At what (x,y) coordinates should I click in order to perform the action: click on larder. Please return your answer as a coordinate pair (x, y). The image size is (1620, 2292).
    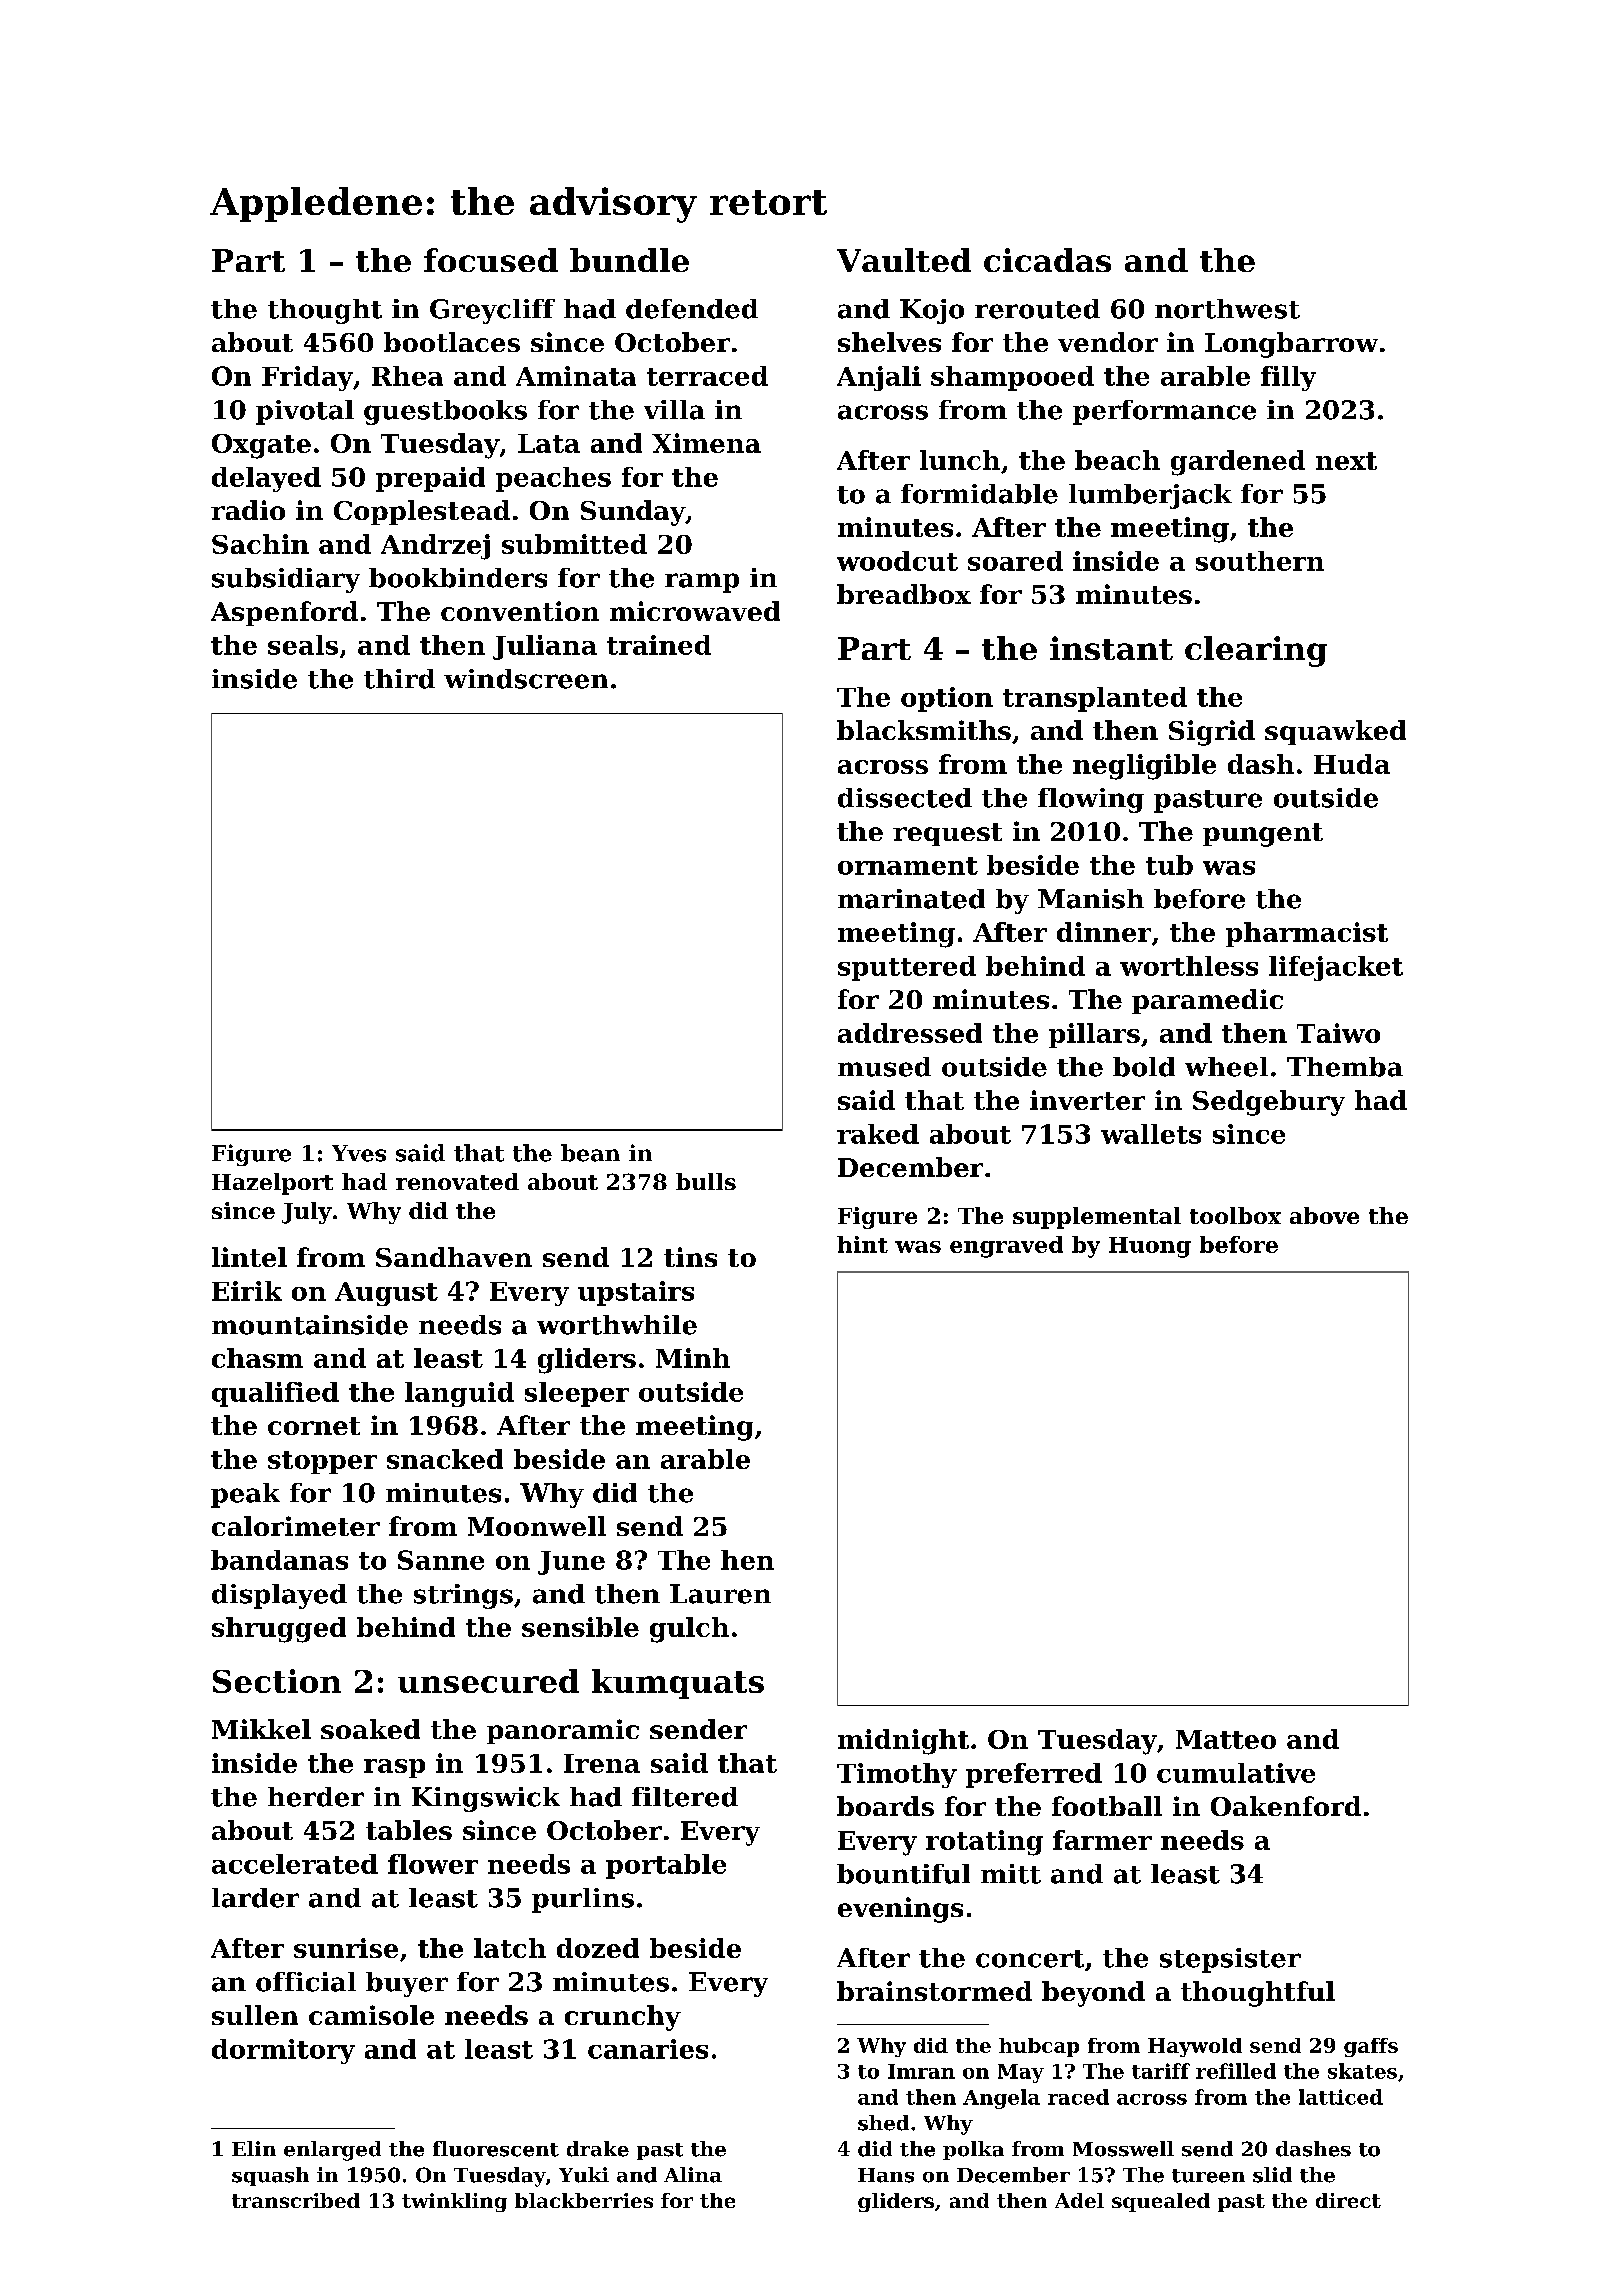
    Looking at the image, I should click on (255, 1898).
